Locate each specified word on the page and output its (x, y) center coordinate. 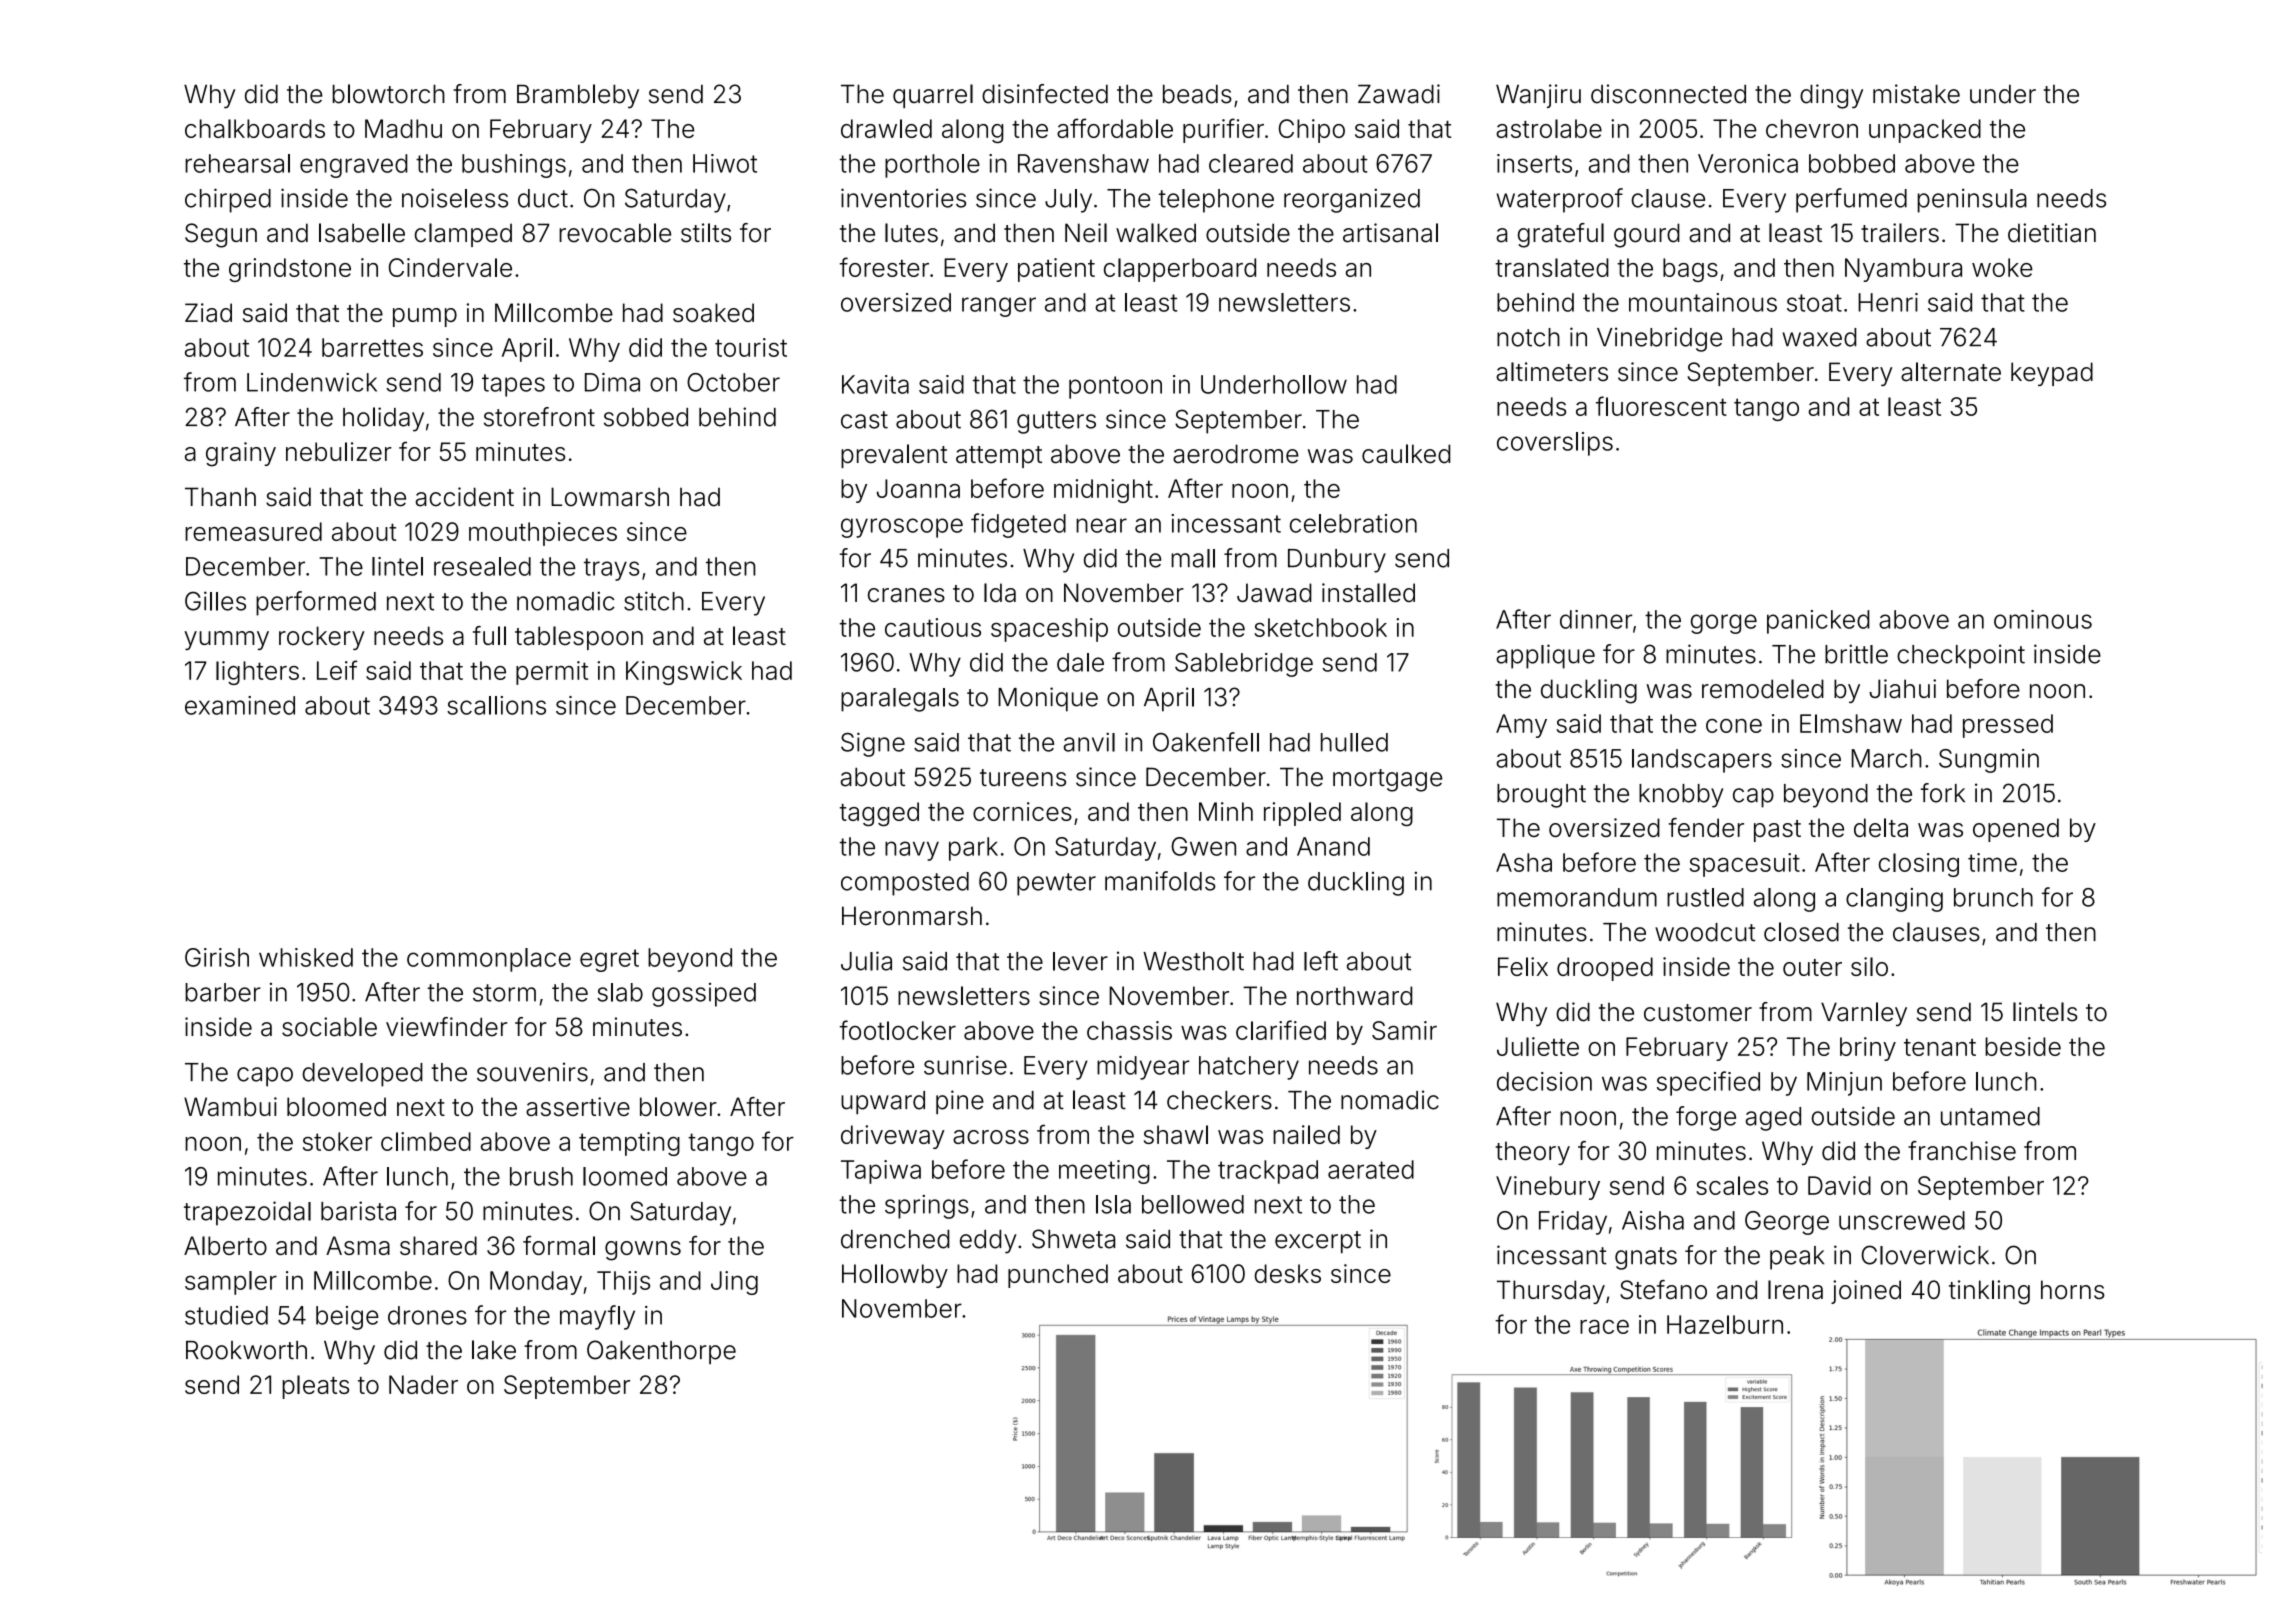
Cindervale (450, 267)
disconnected (1668, 94)
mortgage (1387, 780)
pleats (315, 1387)
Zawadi (1399, 94)
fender (1706, 827)
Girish (217, 957)
